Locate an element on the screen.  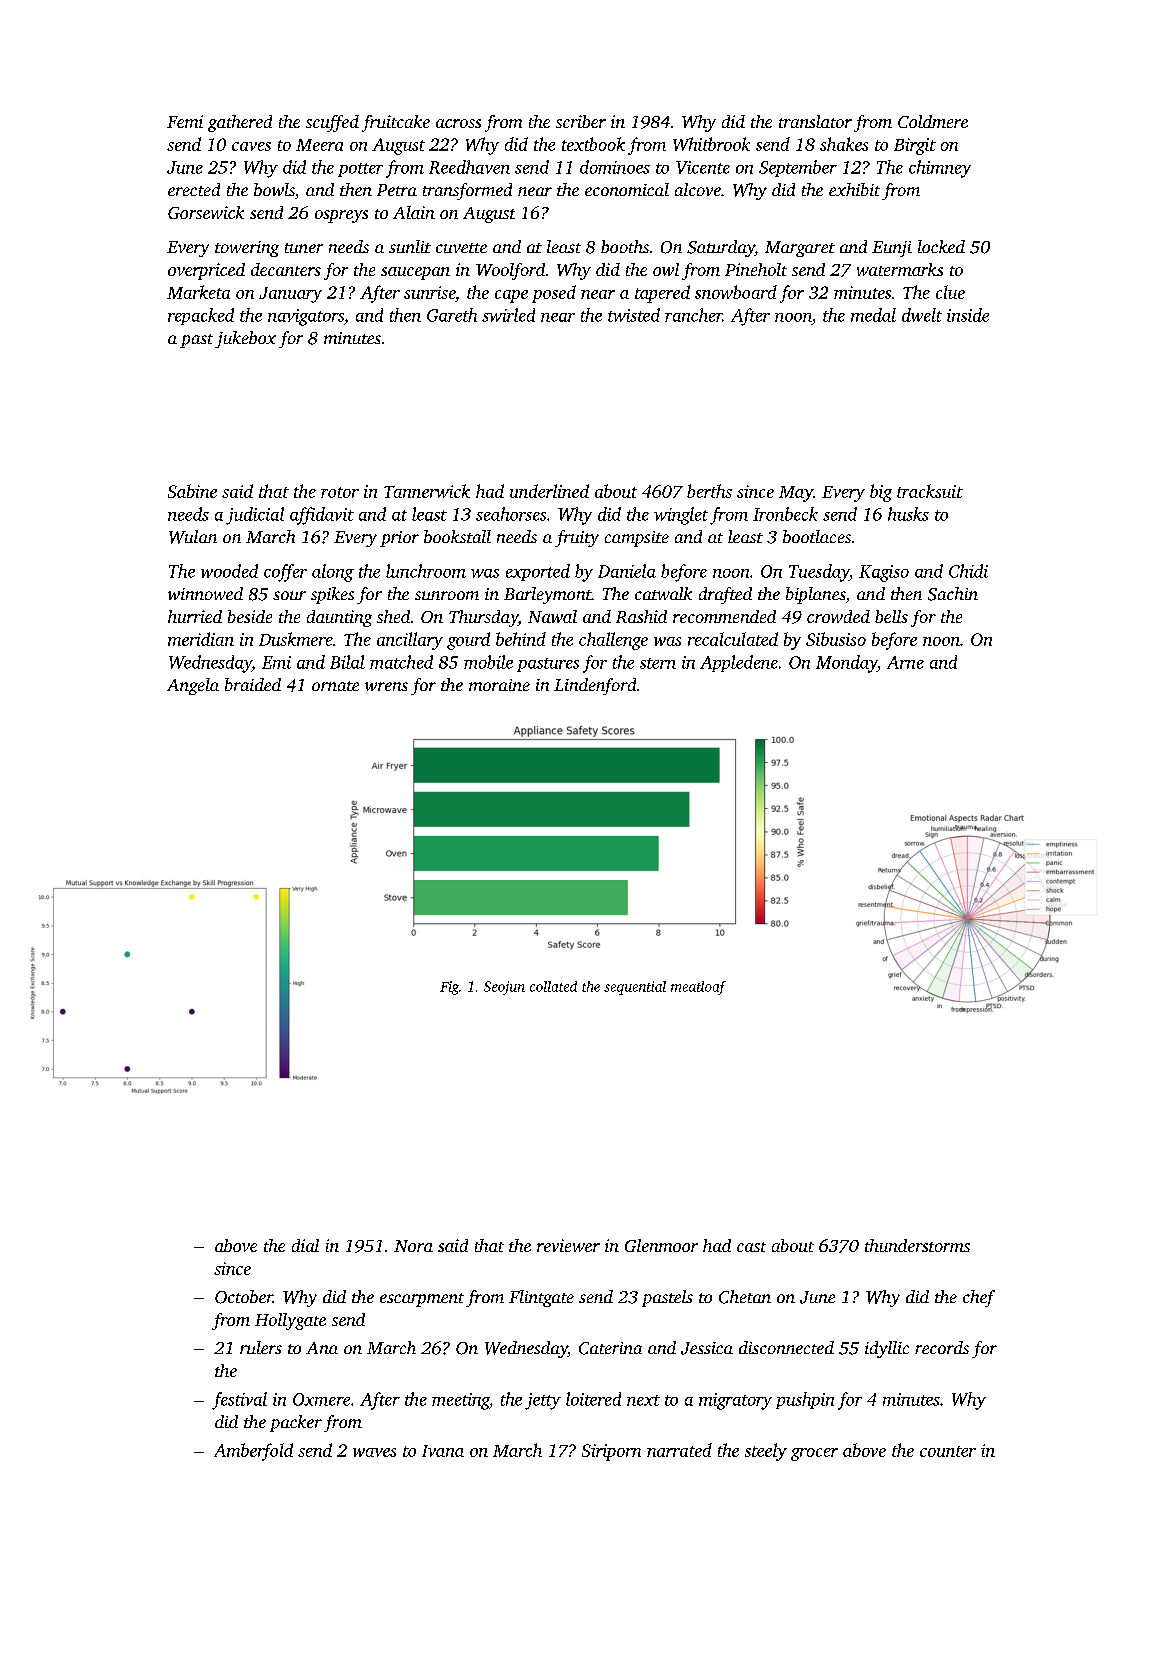
Angela is located at coordinates (193, 686).
